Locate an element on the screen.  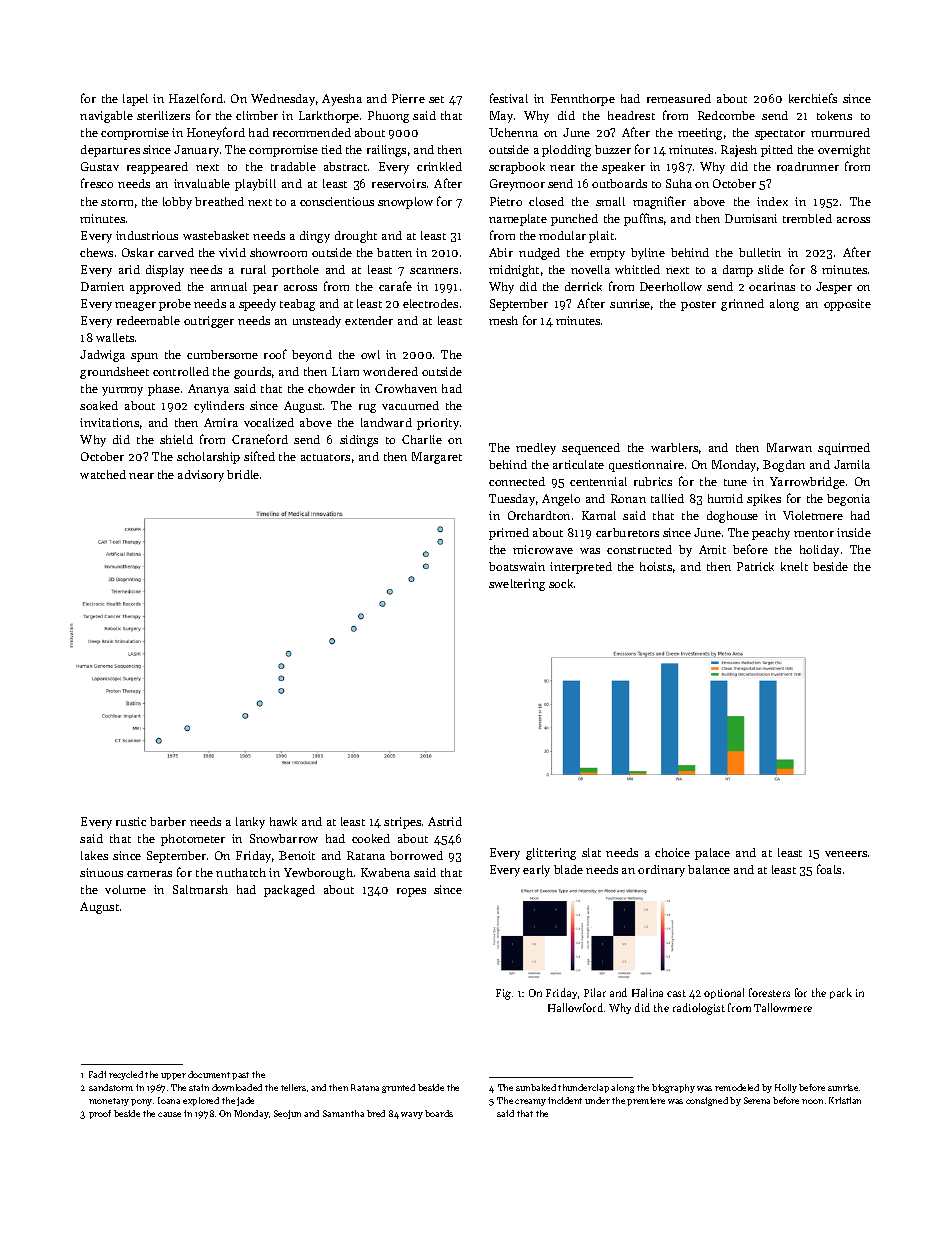
sweltering is located at coordinates (517, 585).
